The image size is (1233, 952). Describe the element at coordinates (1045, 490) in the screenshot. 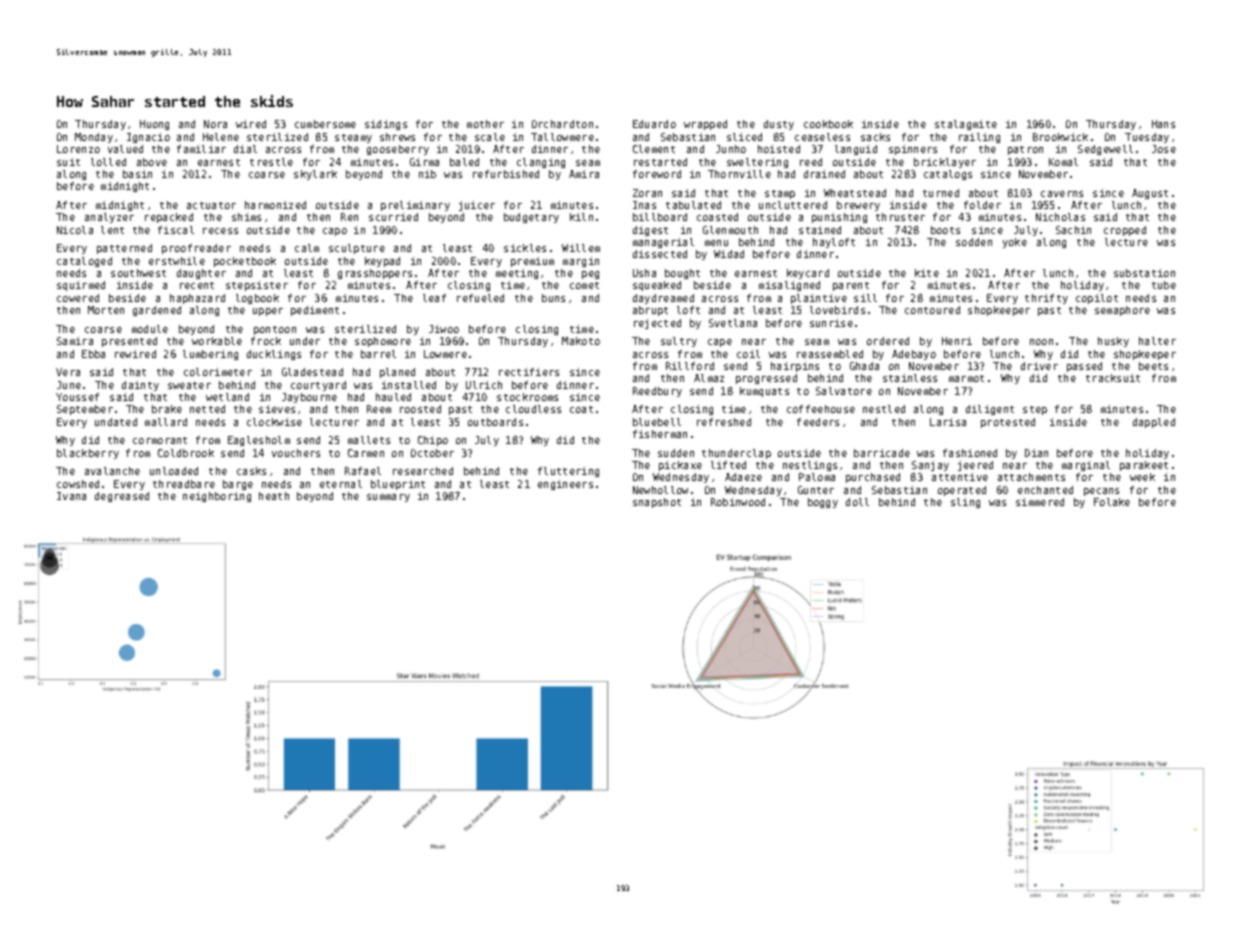

I see `enchanted` at that location.
